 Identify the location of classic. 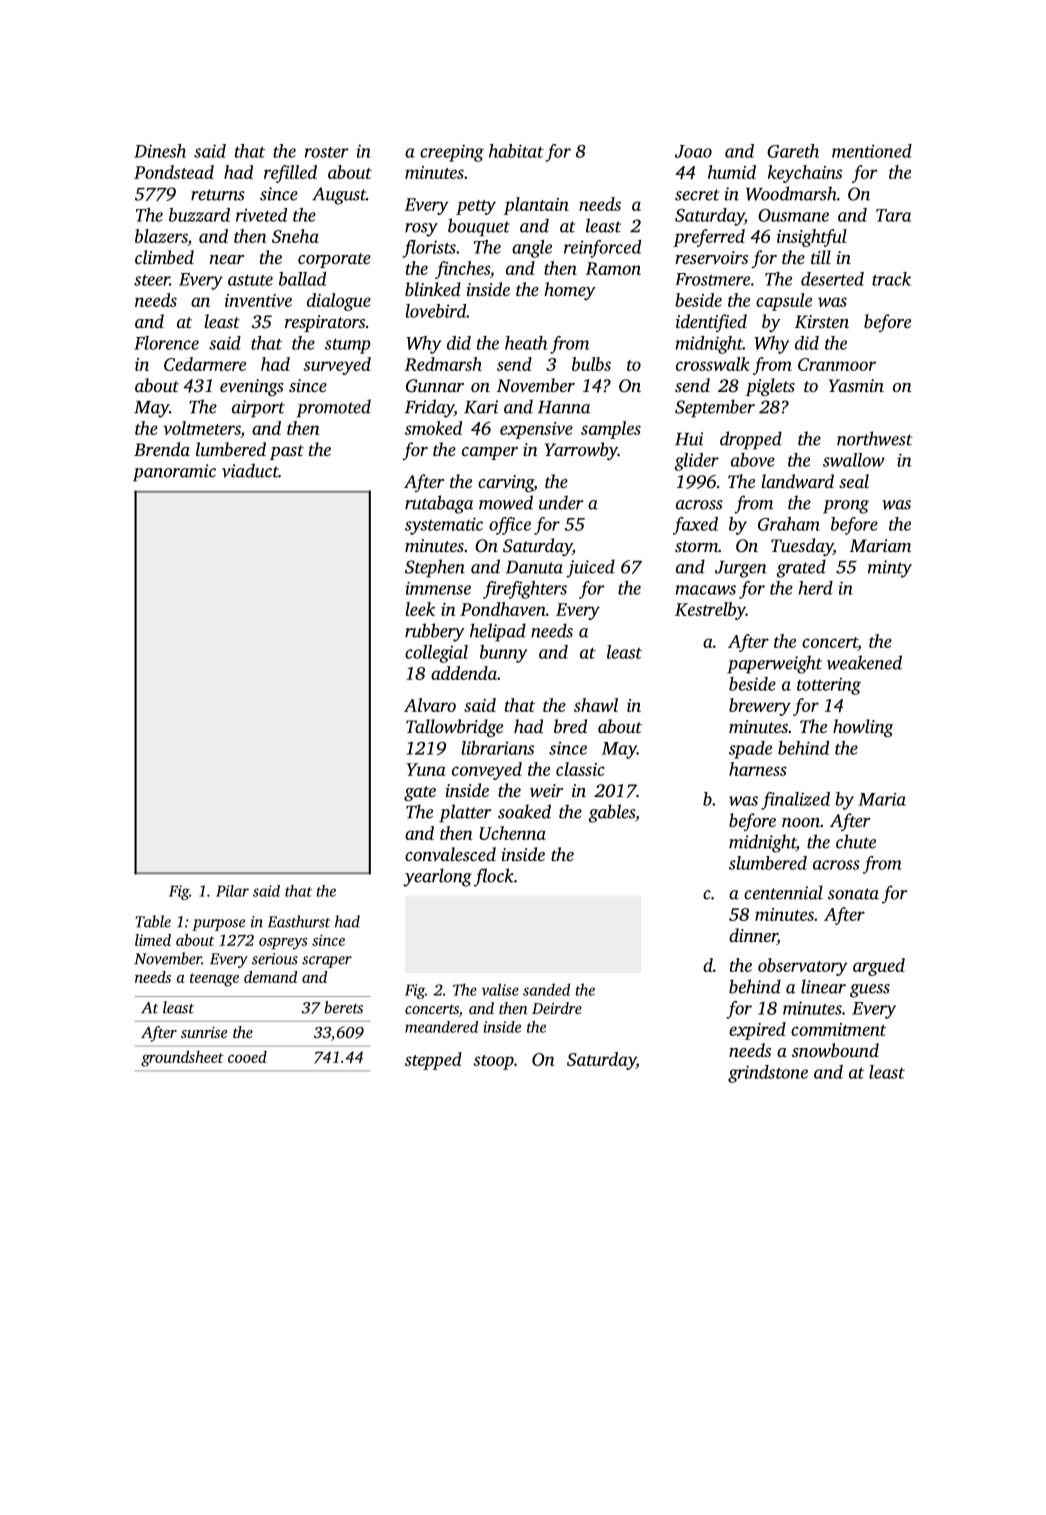
(580, 769).
